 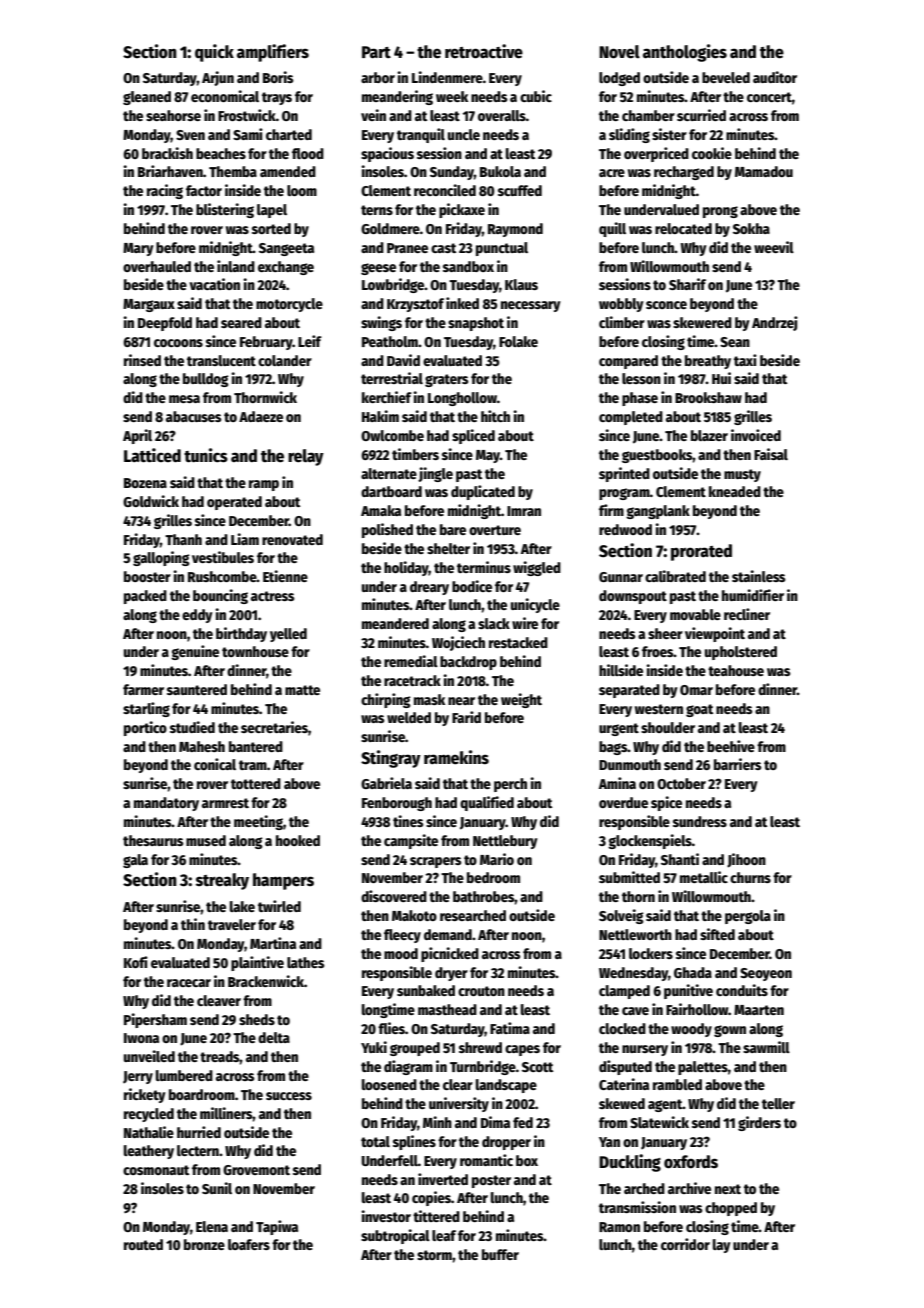 What do you see at coordinates (500, 1254) in the image?
I see `buffer` at bounding box center [500, 1254].
